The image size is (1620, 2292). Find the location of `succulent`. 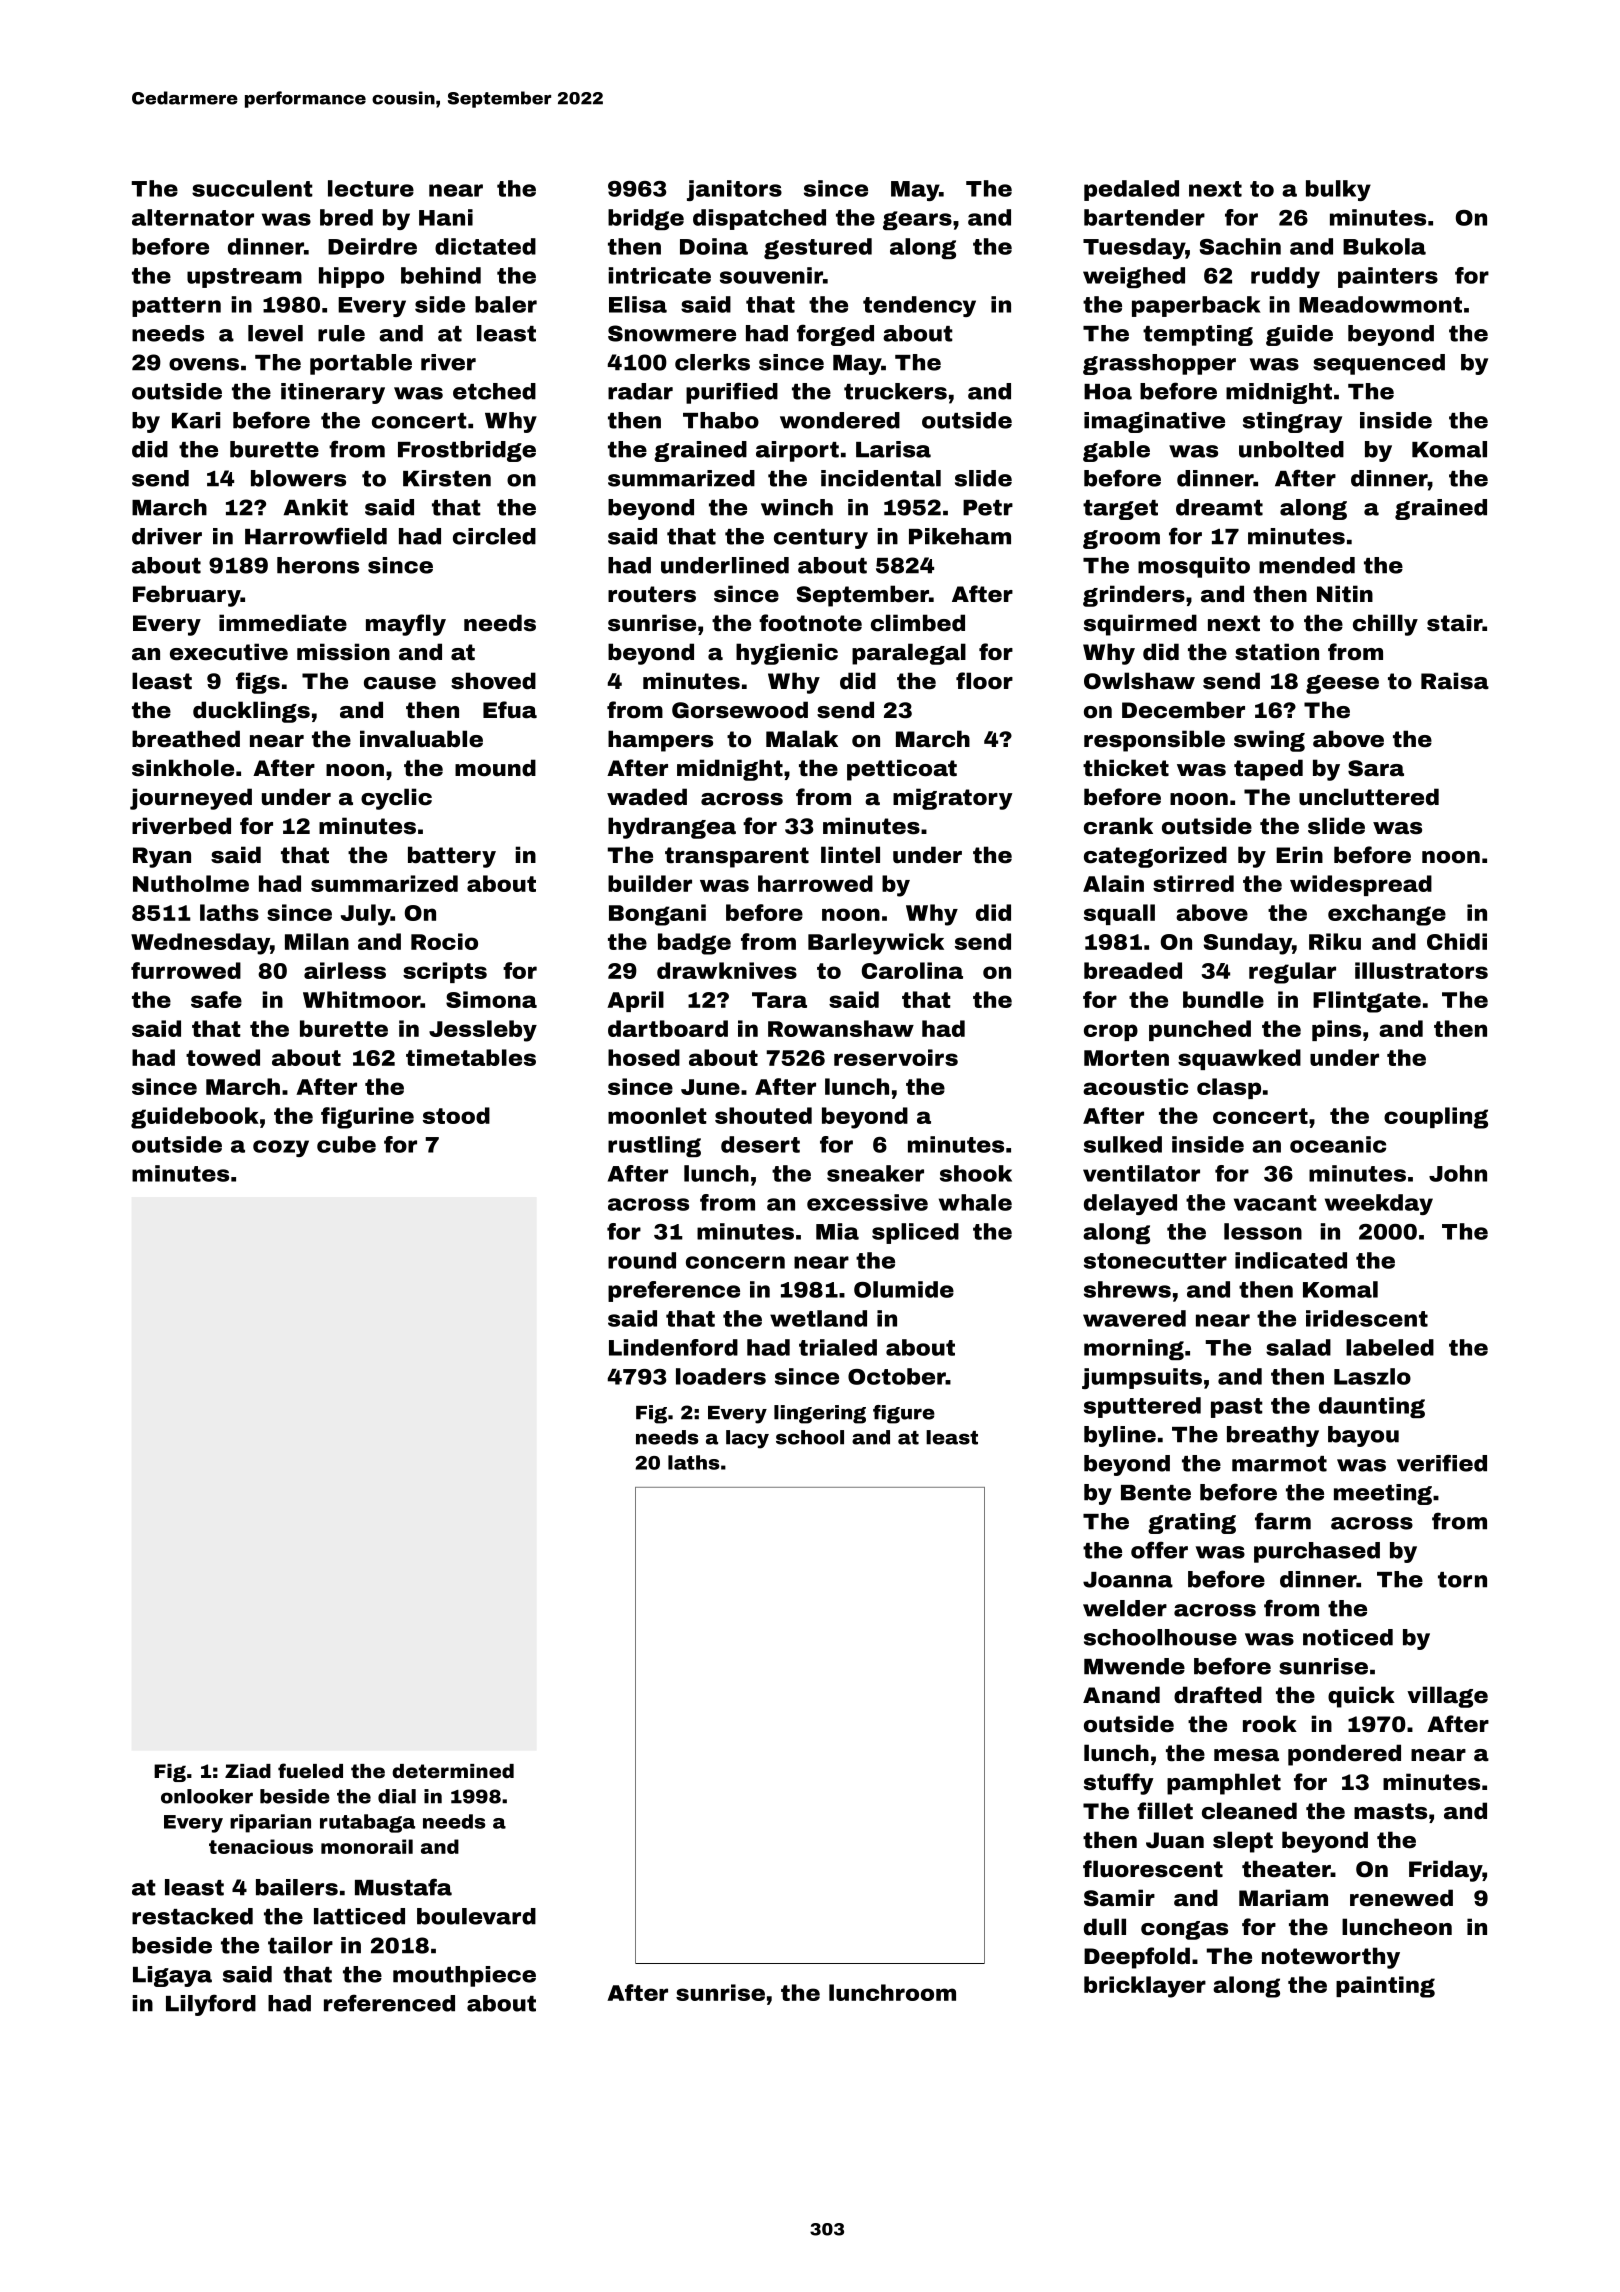

succulent is located at coordinates (252, 188).
